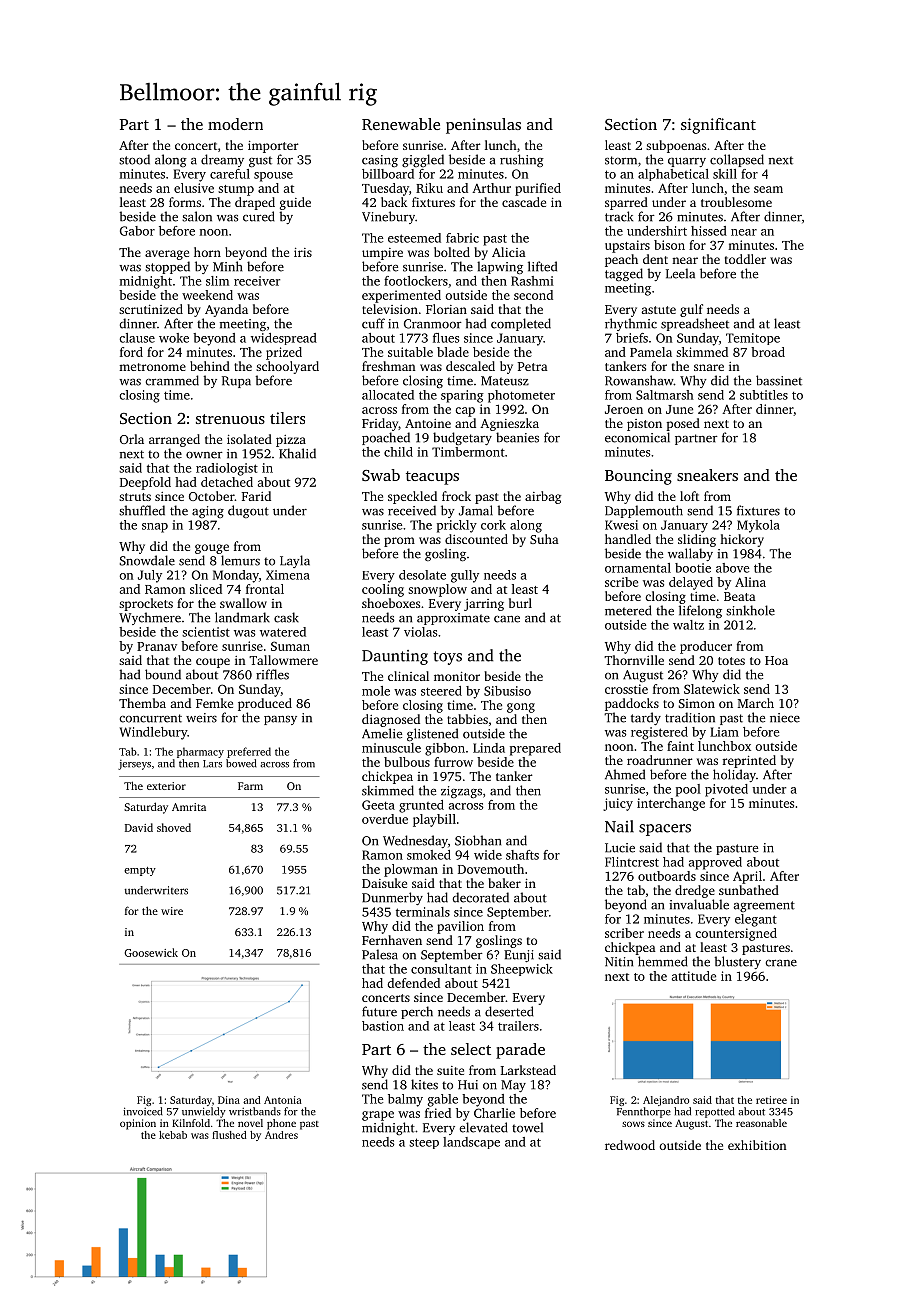 This screenshot has width=924, height=1308. Describe the element at coordinates (173, 1135) in the screenshot. I see `kebab` at that location.
